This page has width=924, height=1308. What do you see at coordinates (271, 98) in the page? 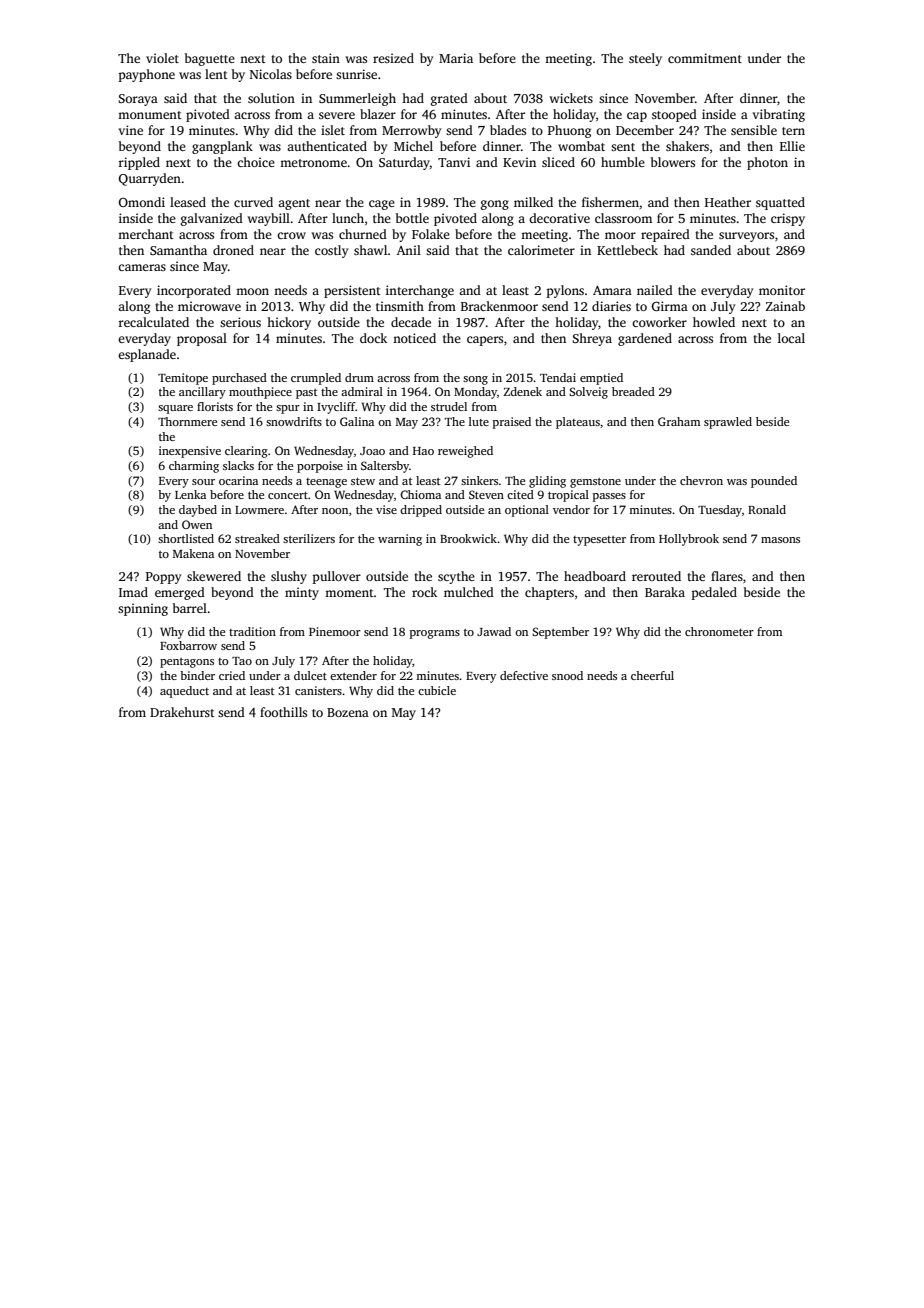
I see `solution` at bounding box center [271, 98].
